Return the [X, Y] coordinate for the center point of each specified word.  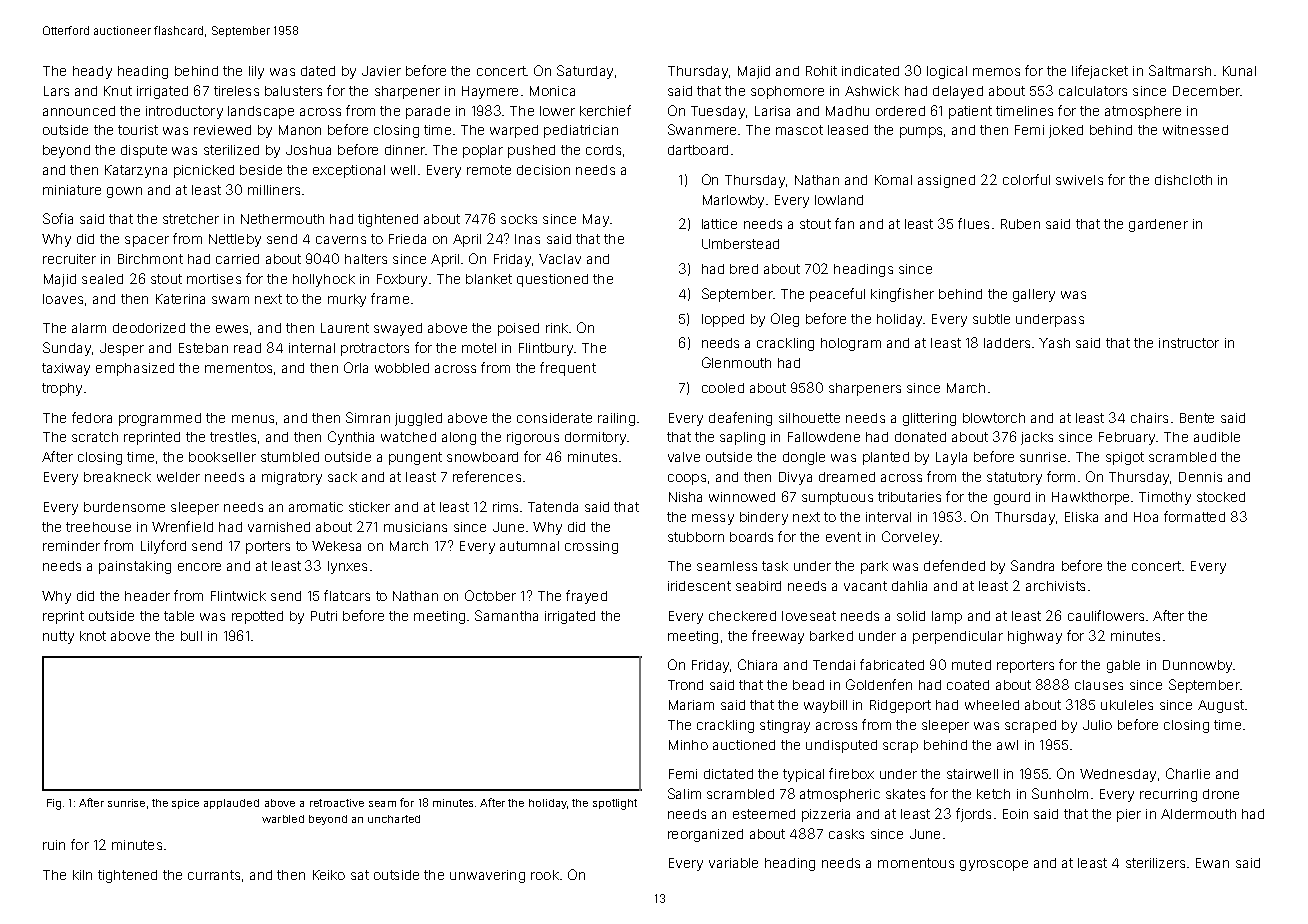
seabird [758, 586]
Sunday [67, 349]
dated [318, 71]
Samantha [506, 615]
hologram [851, 344]
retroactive [337, 803]
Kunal [1239, 71]
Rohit [821, 71]
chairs [1149, 418]
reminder [71, 546]
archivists [1055, 586]
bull [191, 636]
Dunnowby [1197, 666]
